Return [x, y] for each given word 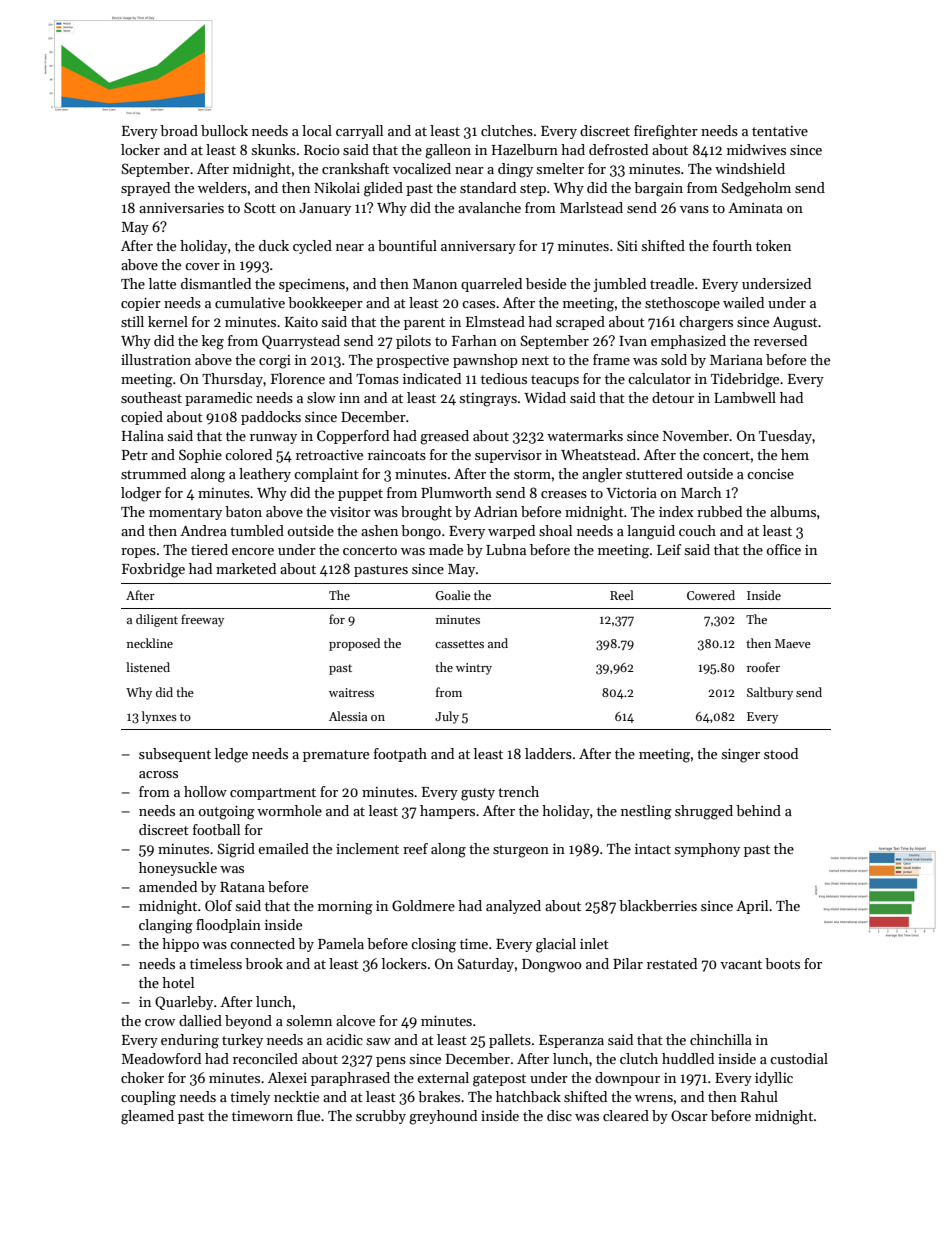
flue [308, 1115]
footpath [400, 755]
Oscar [689, 1115]
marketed [246, 568]
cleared [626, 1115]
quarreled [491, 285]
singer [741, 756]
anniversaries [181, 208]
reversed [780, 340]
